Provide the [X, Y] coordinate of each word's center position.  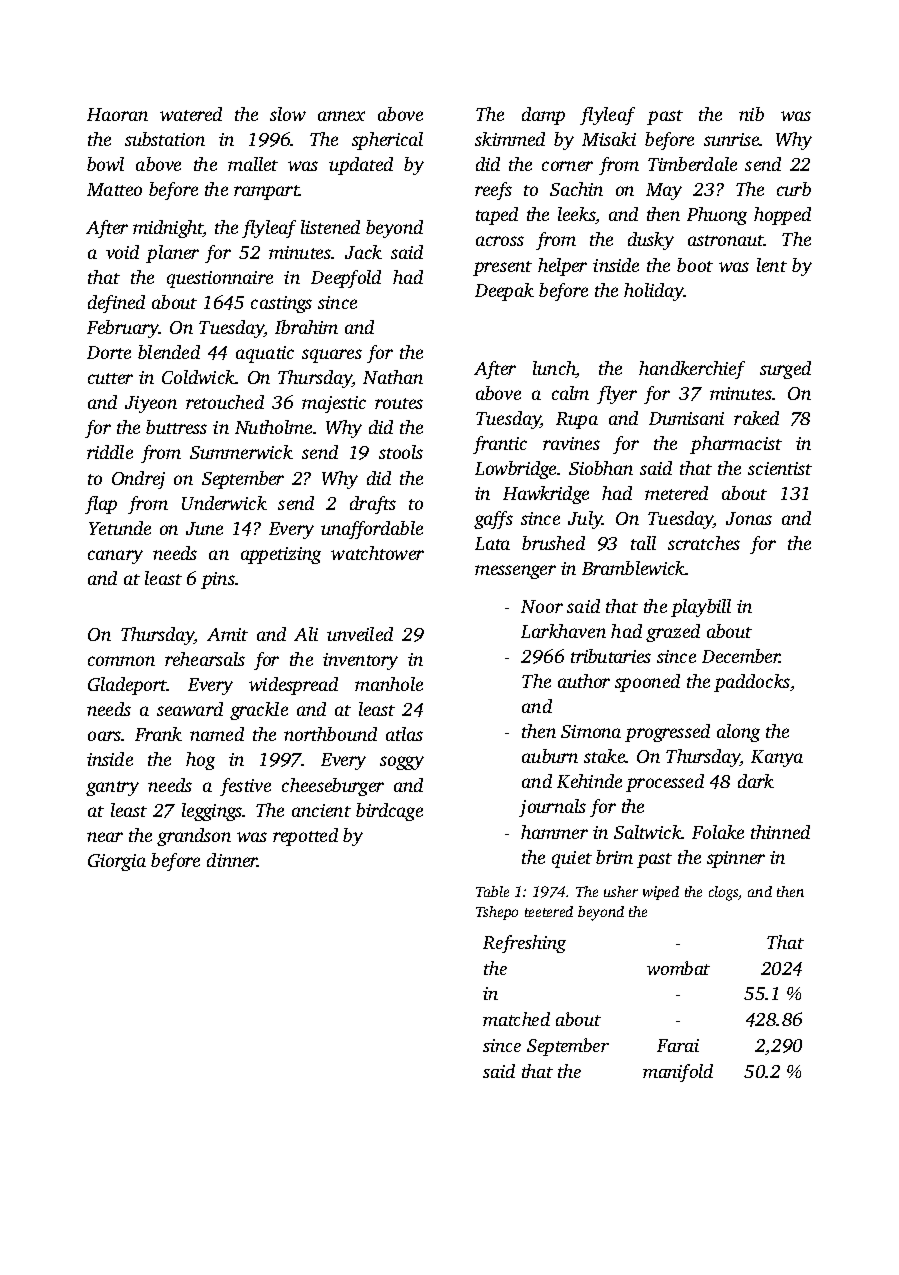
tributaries [611, 656]
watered [191, 114]
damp [543, 116]
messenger [515, 572]
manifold [678, 1073]
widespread [293, 686]
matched [516, 1019]
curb [794, 189]
